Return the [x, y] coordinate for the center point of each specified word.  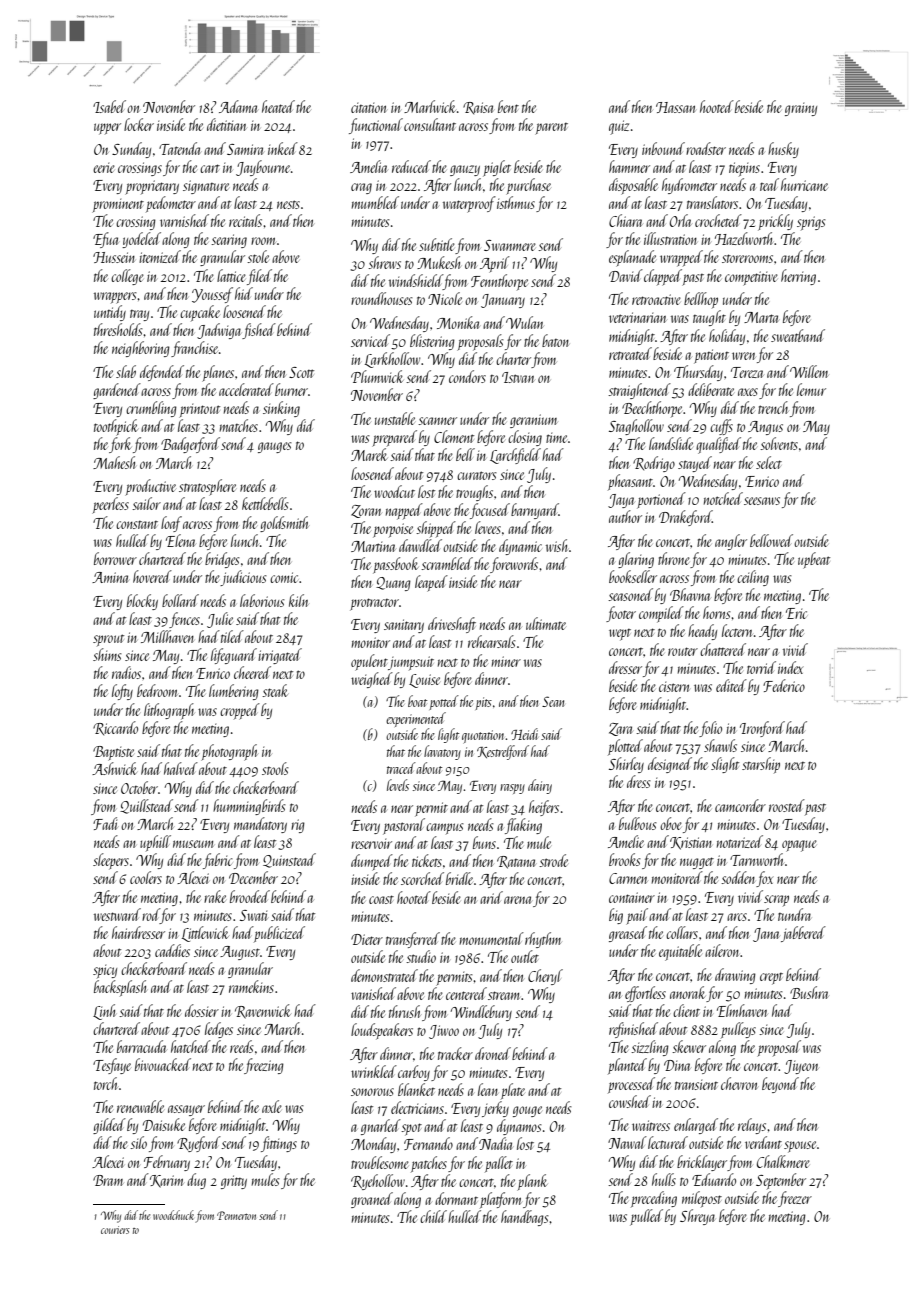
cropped [240, 711]
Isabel [109, 106]
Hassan [675, 107]
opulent [369, 662]
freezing [264, 1066]
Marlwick [430, 106]
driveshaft [452, 625]
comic [284, 577]
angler [731, 542]
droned [493, 1053]
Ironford [762, 729]
